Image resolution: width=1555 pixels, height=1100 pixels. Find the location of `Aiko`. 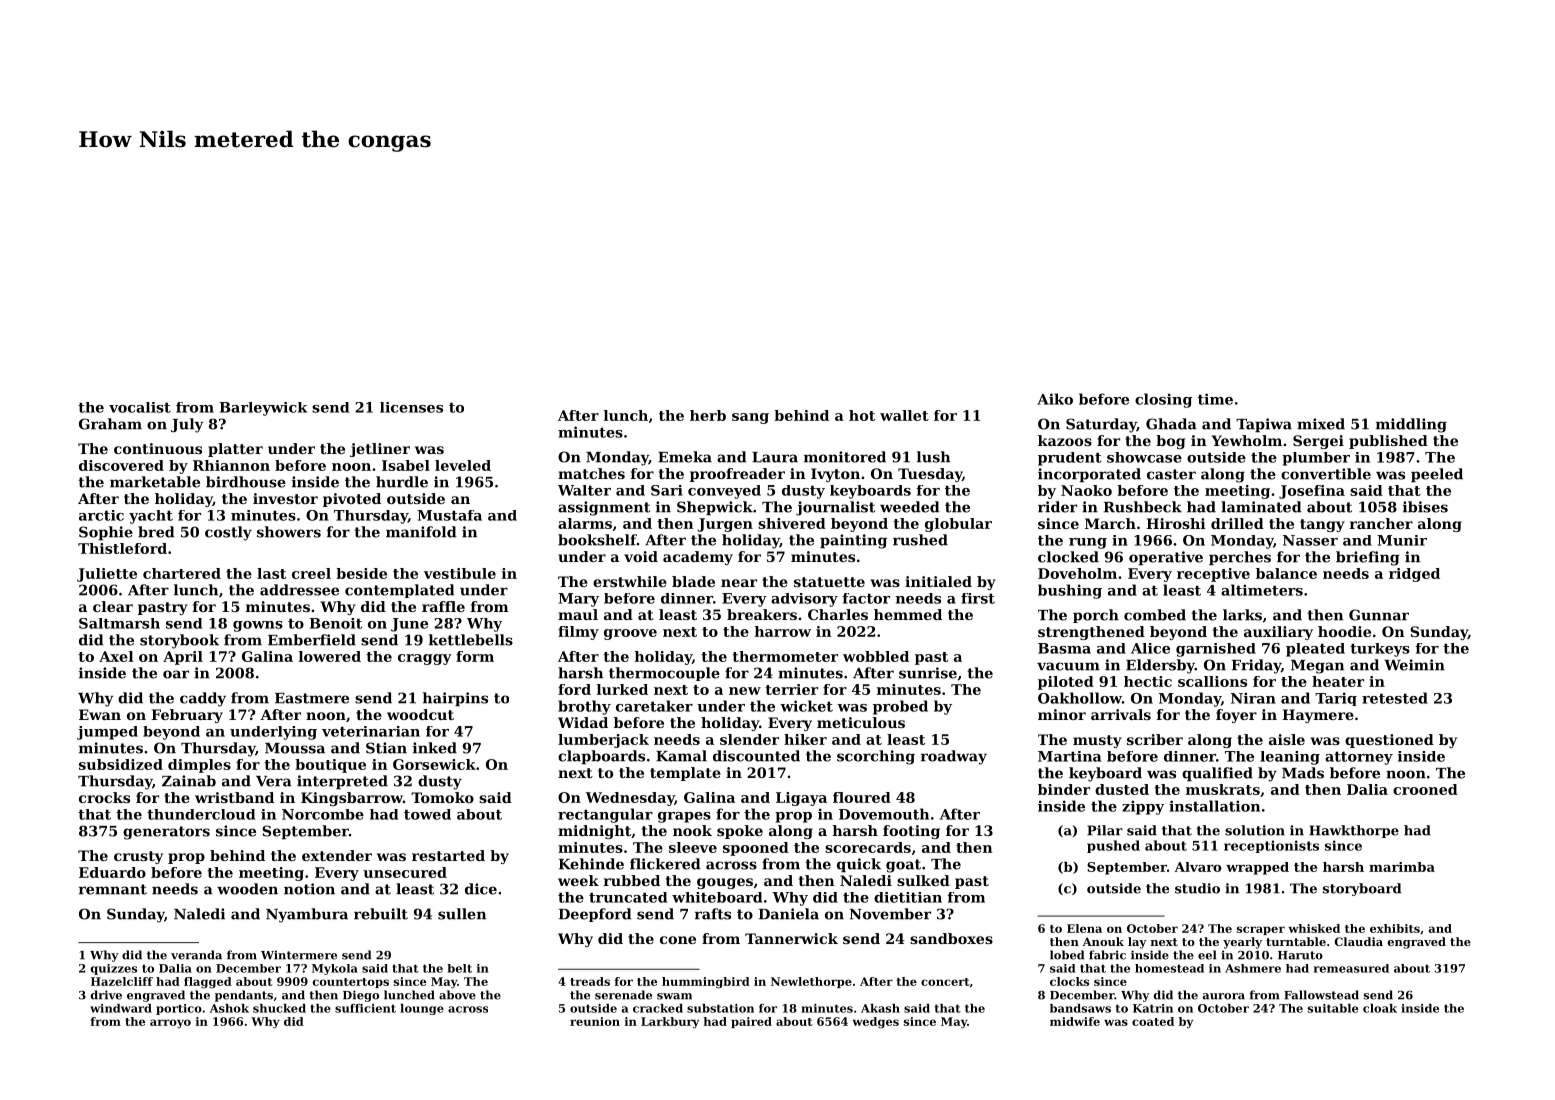

Aiko is located at coordinates (1055, 399).
